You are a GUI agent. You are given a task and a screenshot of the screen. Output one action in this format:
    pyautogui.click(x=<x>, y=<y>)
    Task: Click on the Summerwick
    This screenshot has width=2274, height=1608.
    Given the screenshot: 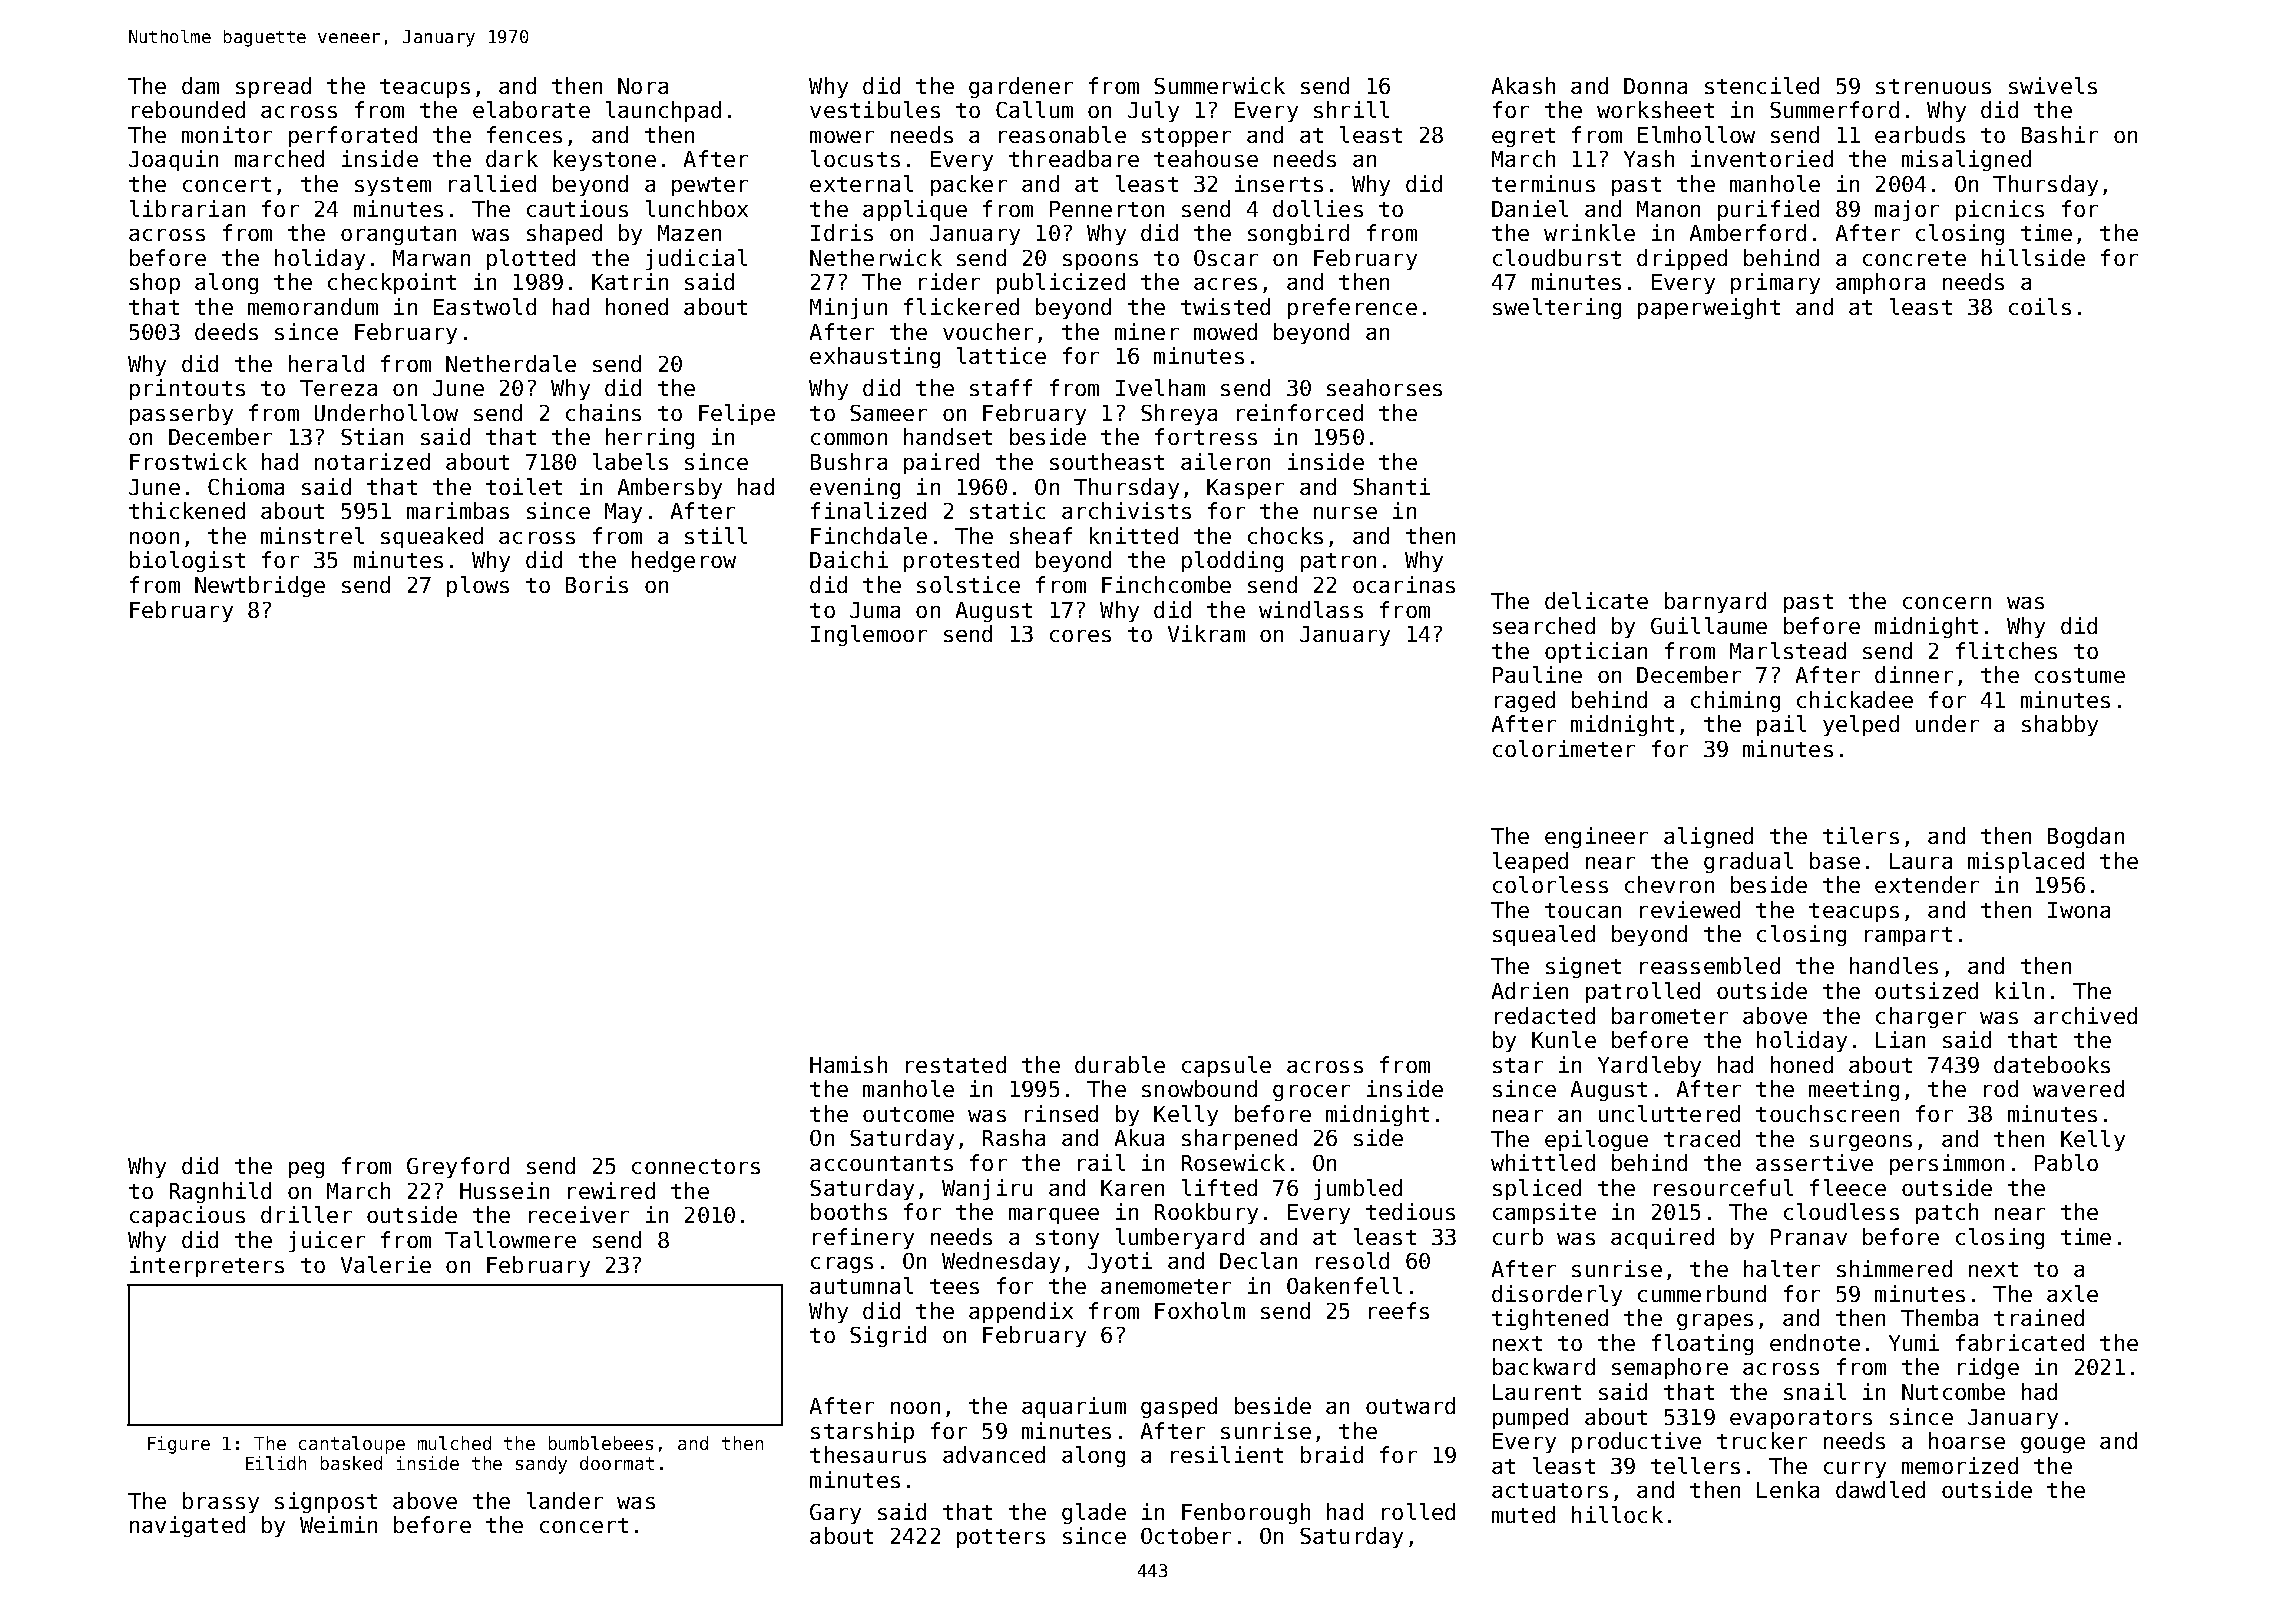 What is the action you would take?
    pyautogui.click(x=1219, y=85)
